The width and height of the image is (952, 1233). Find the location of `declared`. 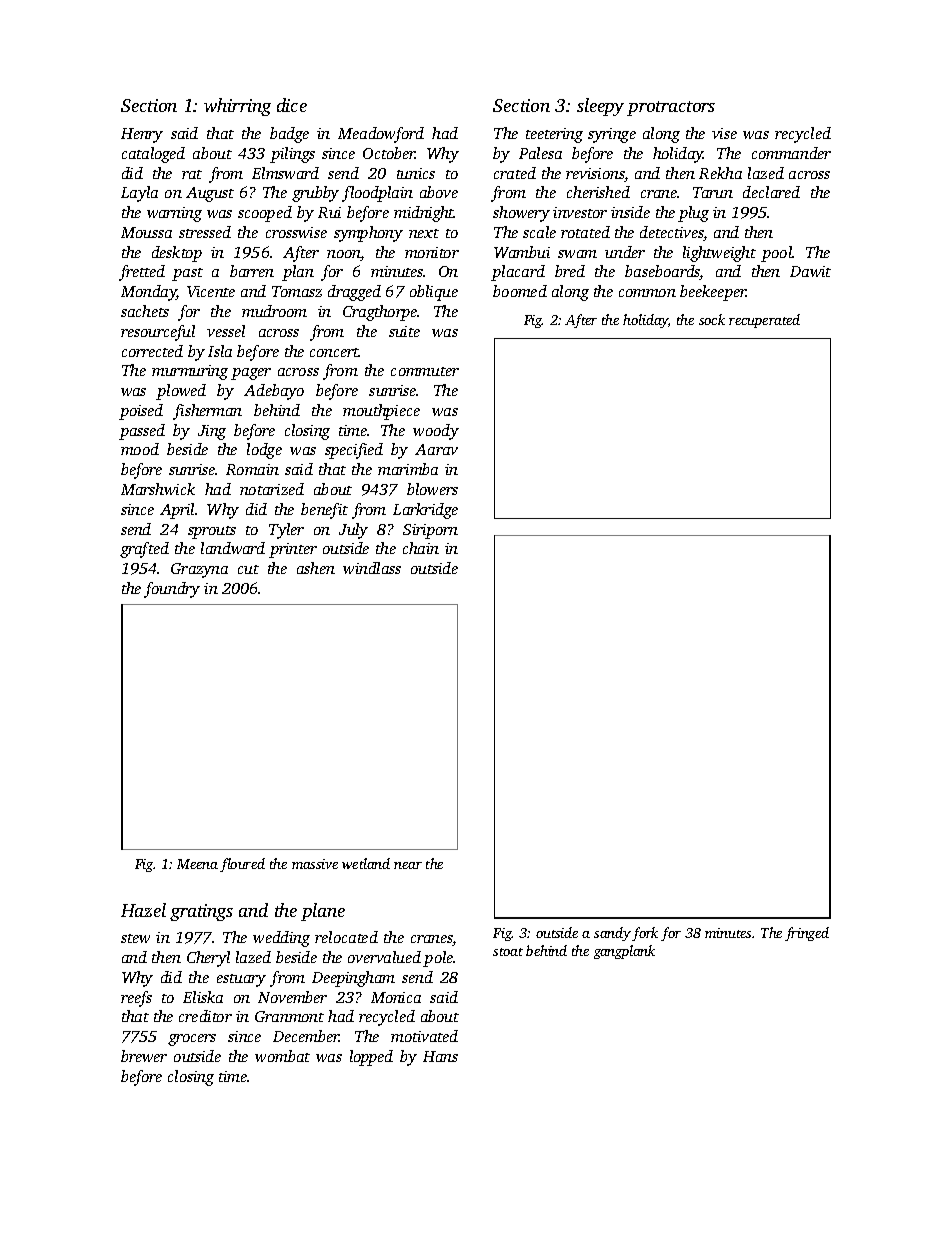

declared is located at coordinates (771, 192).
